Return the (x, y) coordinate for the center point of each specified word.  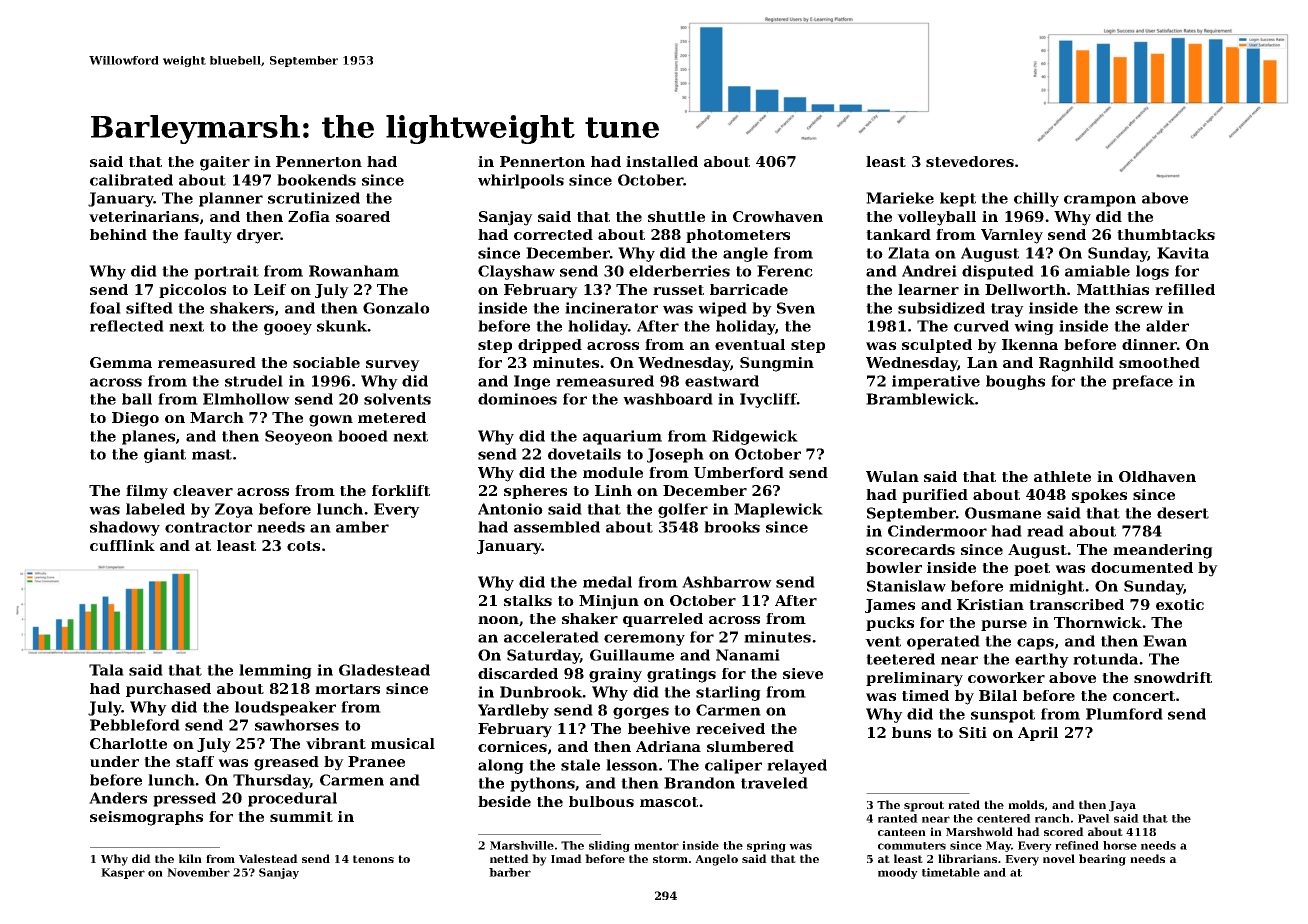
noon (498, 620)
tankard (898, 234)
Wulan (892, 476)
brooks (732, 527)
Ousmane (1003, 513)
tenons (373, 859)
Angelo (716, 860)
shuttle (676, 216)
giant (165, 455)
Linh (613, 490)
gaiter (225, 163)
